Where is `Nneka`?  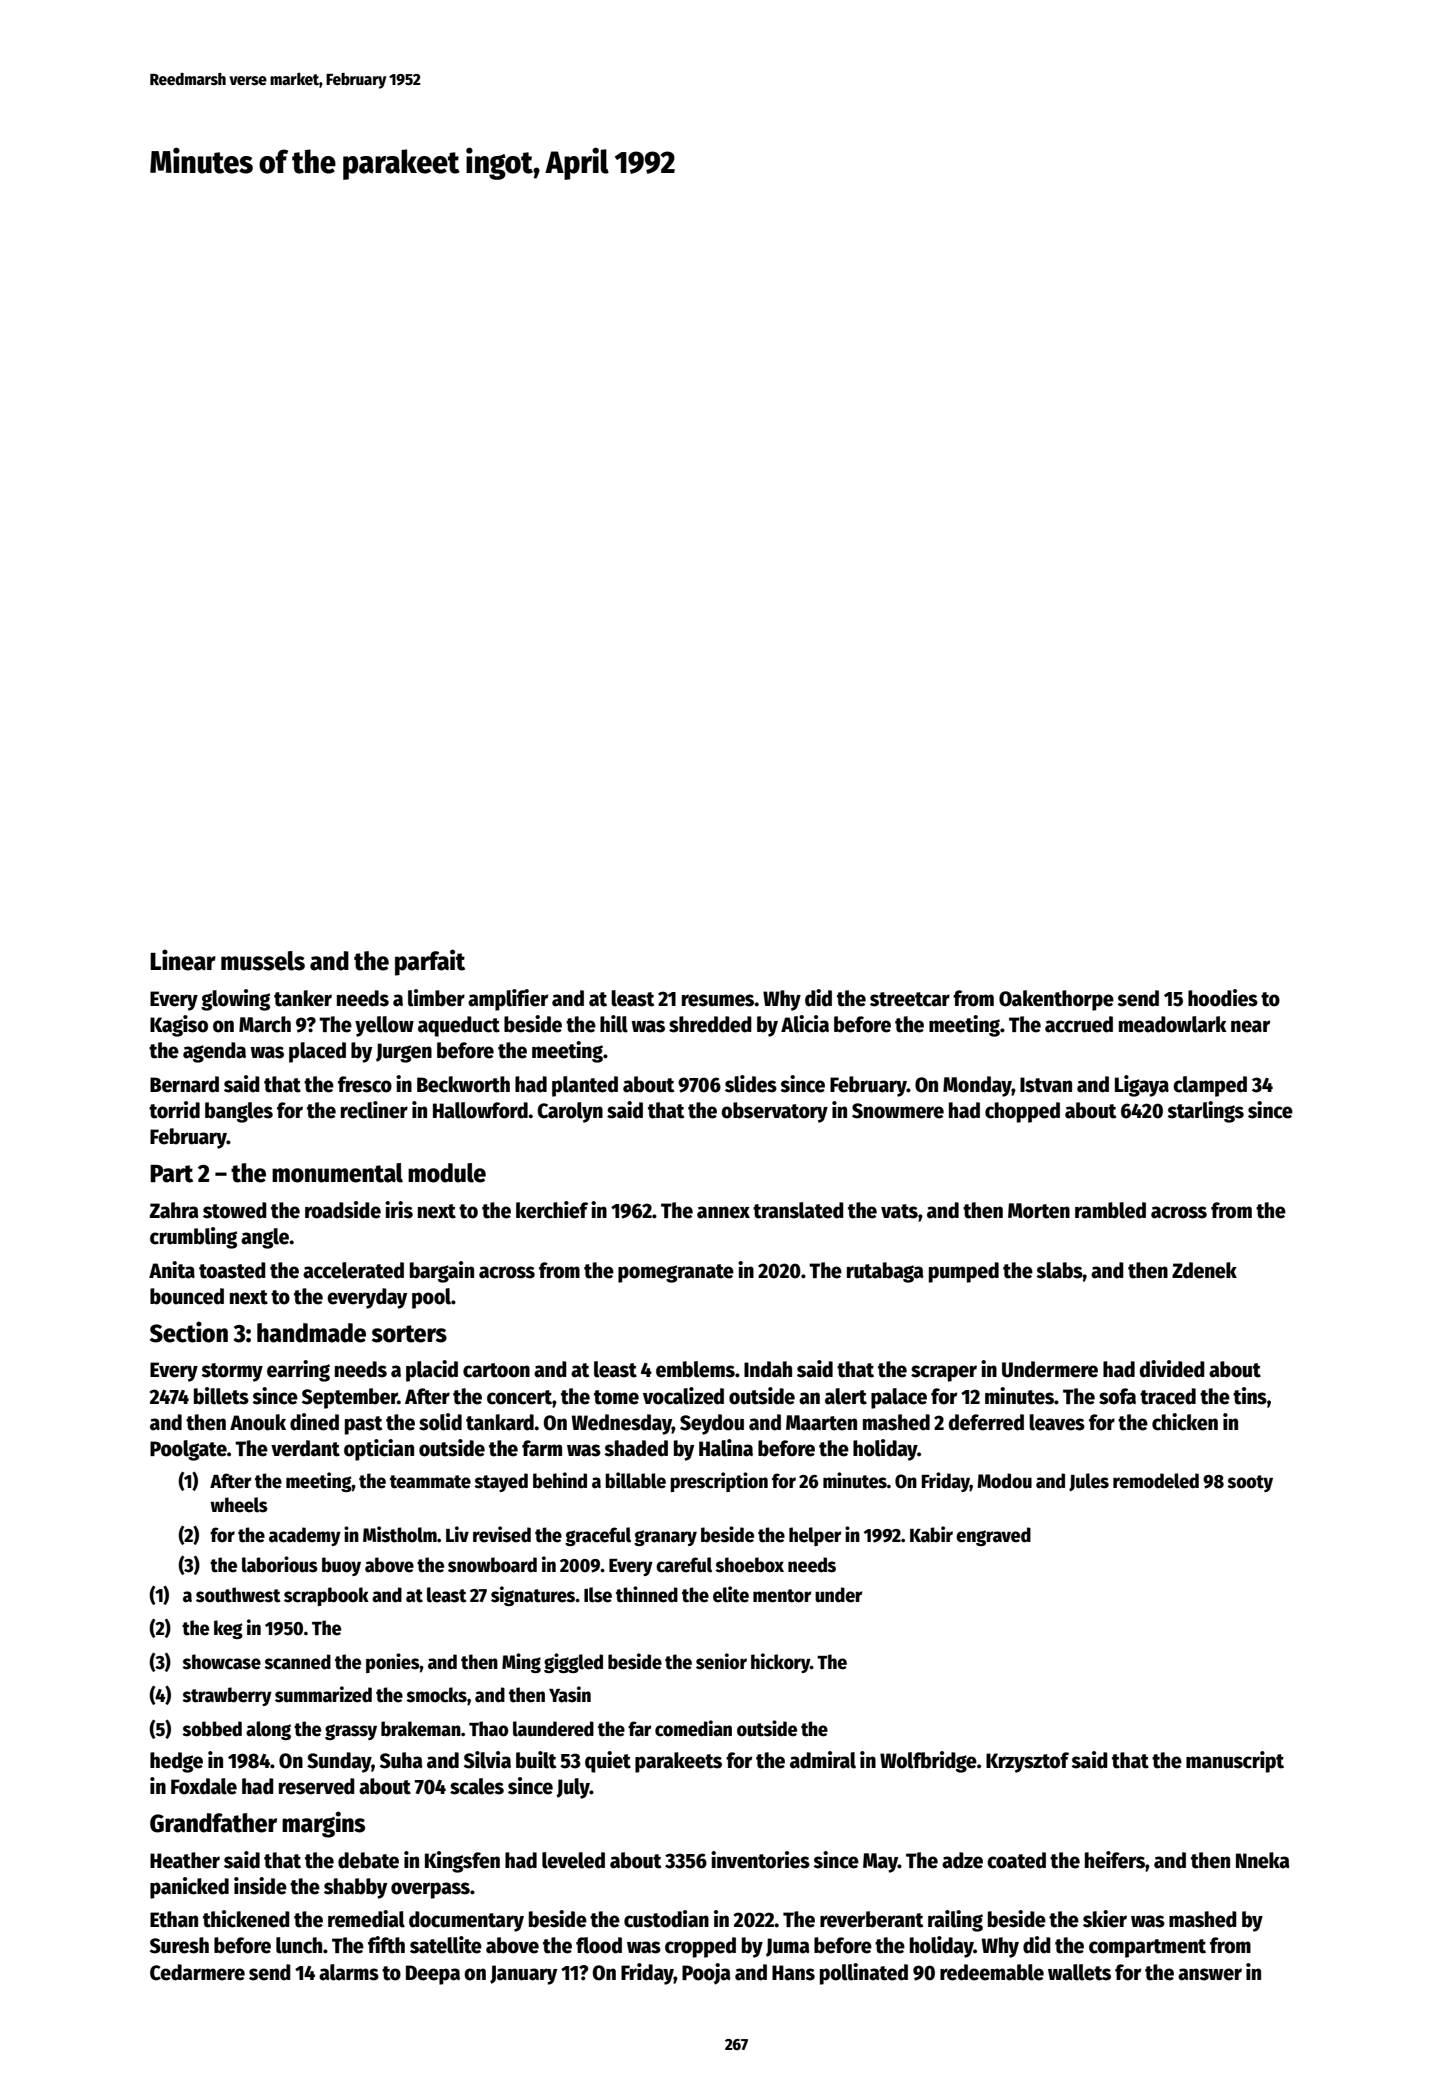 Nneka is located at coordinates (1263, 1860).
